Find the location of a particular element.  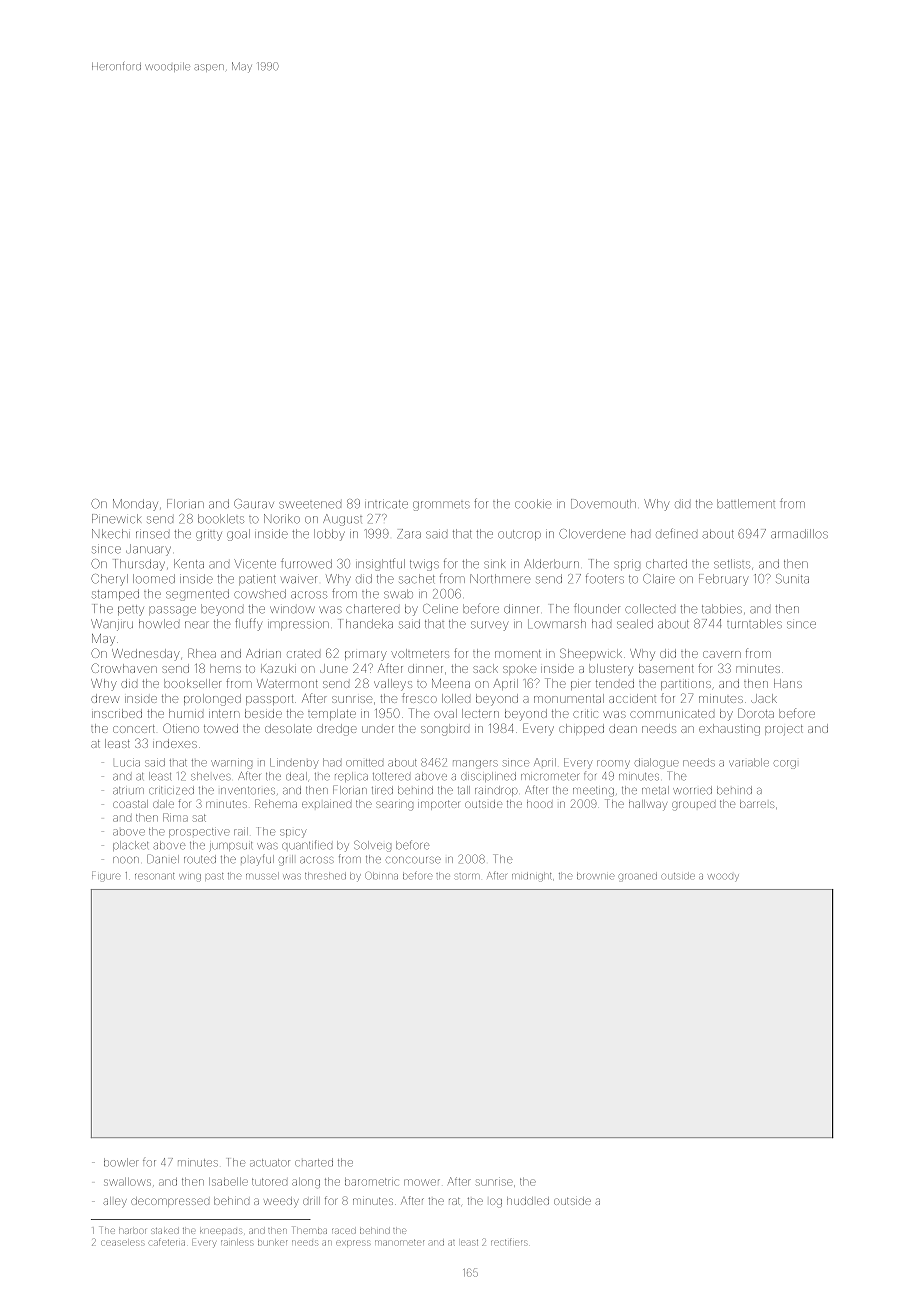

furrowed is located at coordinates (306, 563).
